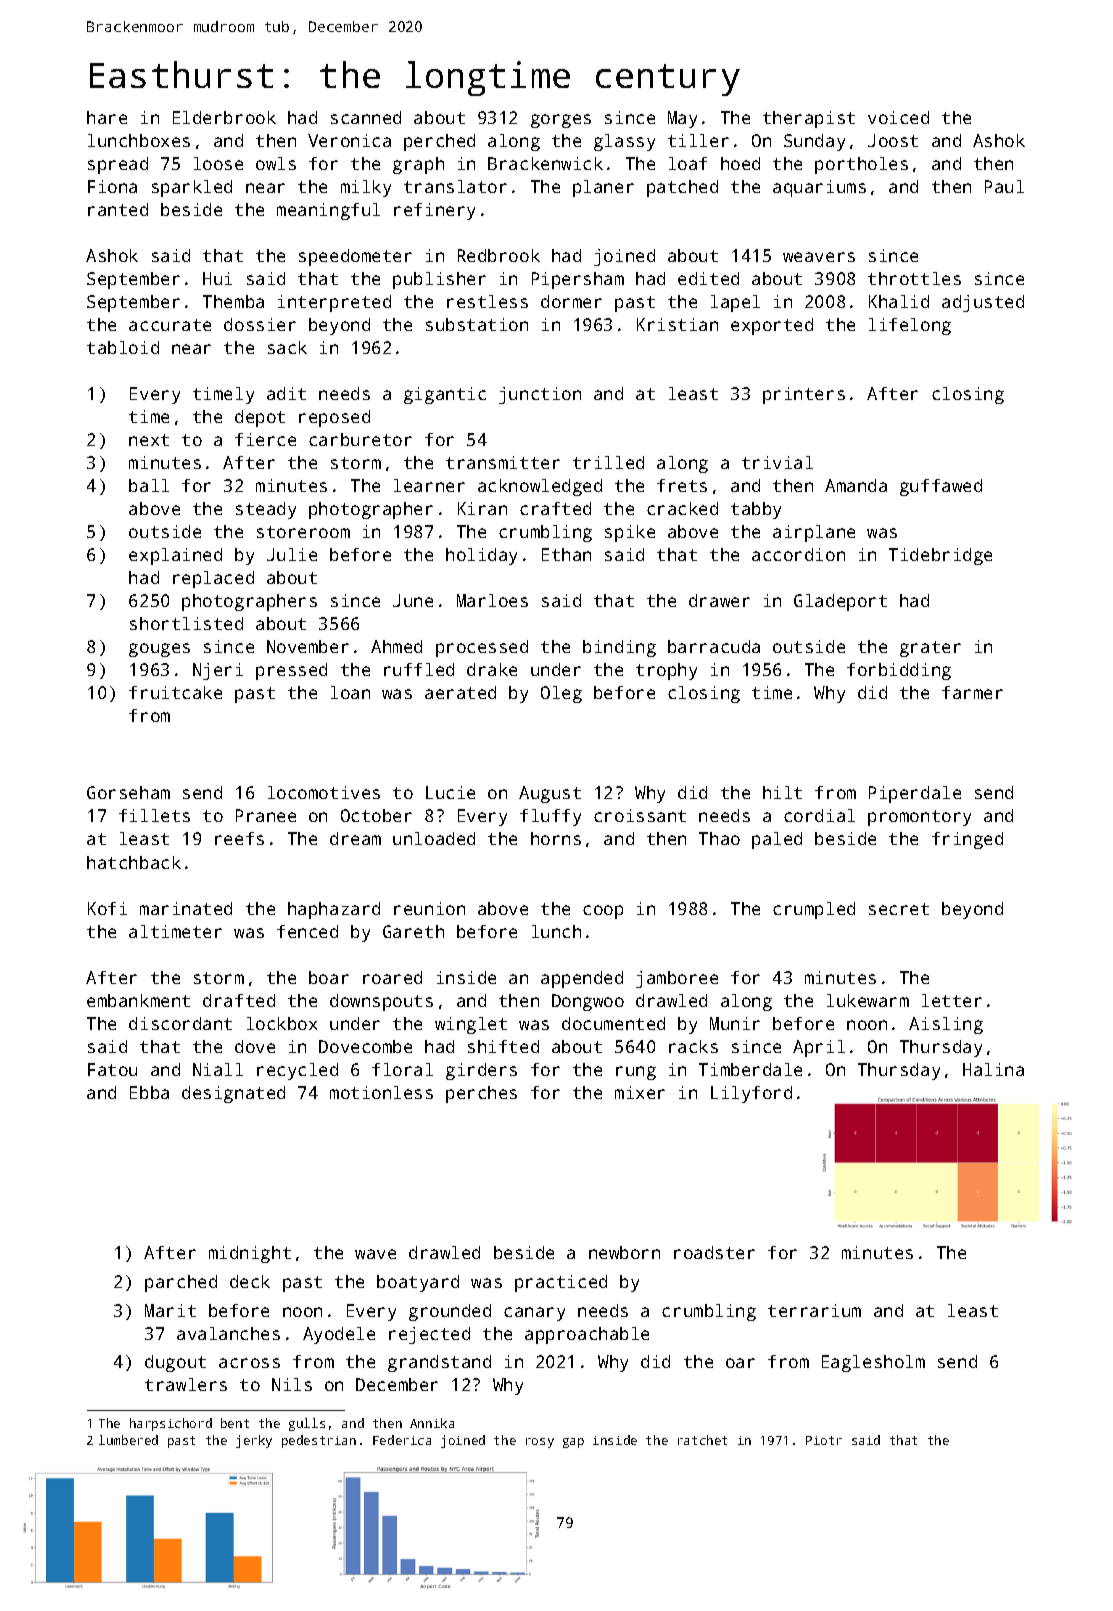 The width and height of the screenshot is (1113, 1611). What do you see at coordinates (175, 692) in the screenshot?
I see `fruitcake` at bounding box center [175, 692].
